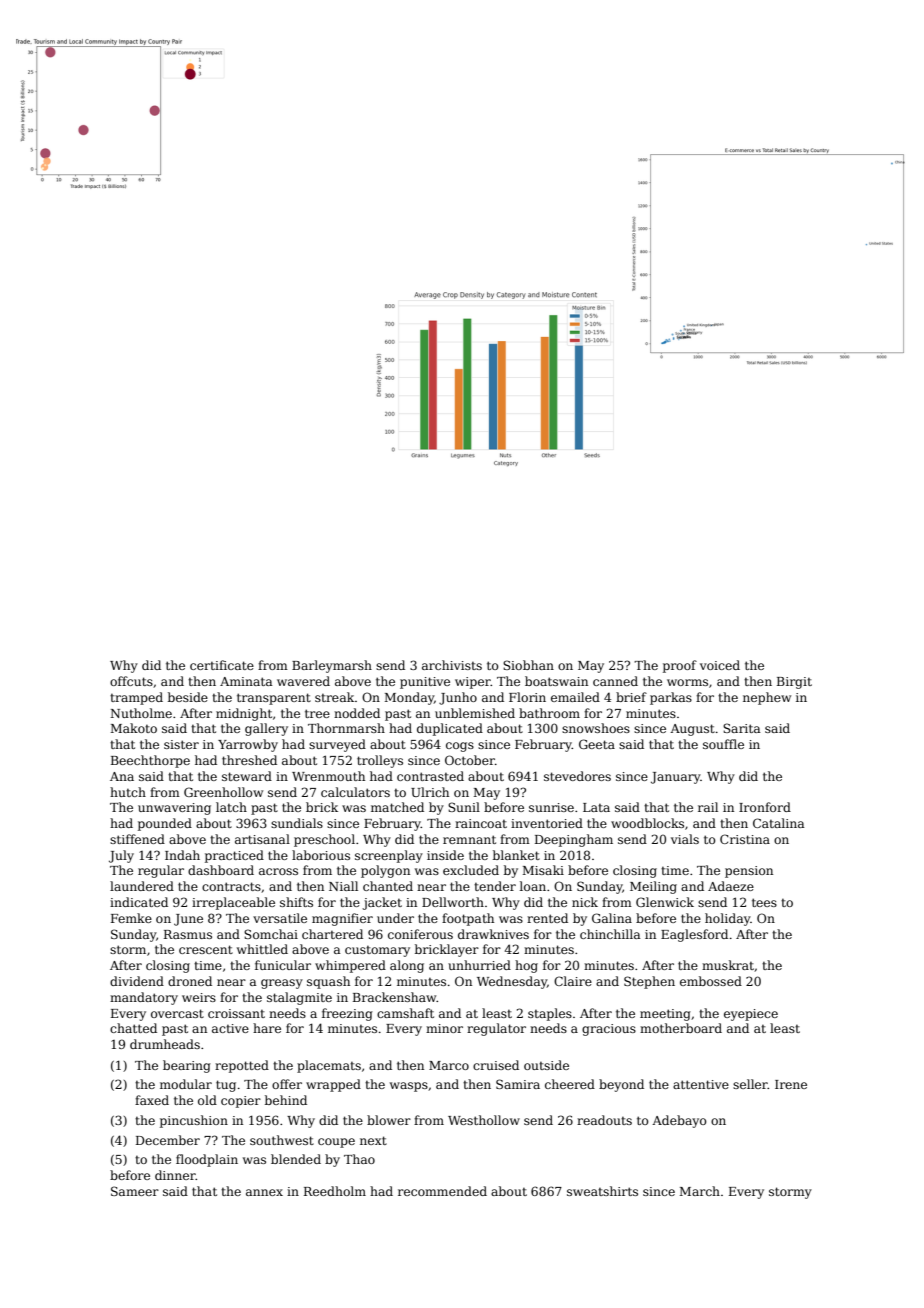  Describe the element at coordinates (133, 1028) in the page. I see `chatted` at that location.
